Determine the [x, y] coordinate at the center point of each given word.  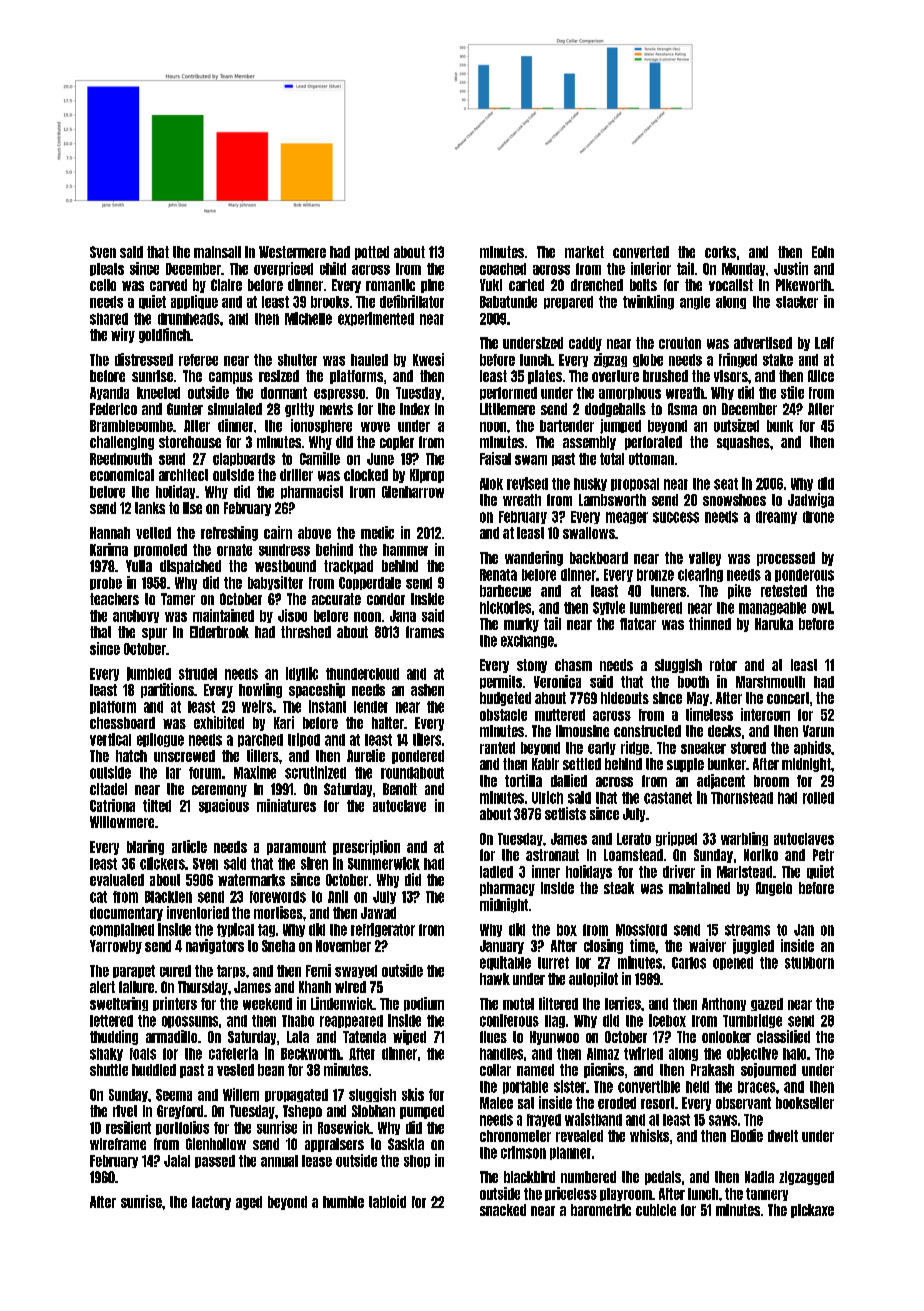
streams [747, 930]
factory [211, 1203]
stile [792, 392]
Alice [821, 376]
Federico [113, 409]
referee [198, 360]
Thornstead [742, 798]
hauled [369, 360]
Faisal [495, 458]
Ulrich [547, 797]
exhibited [219, 722]
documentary [126, 914]
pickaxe [812, 1211]
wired [350, 987]
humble [343, 1202]
